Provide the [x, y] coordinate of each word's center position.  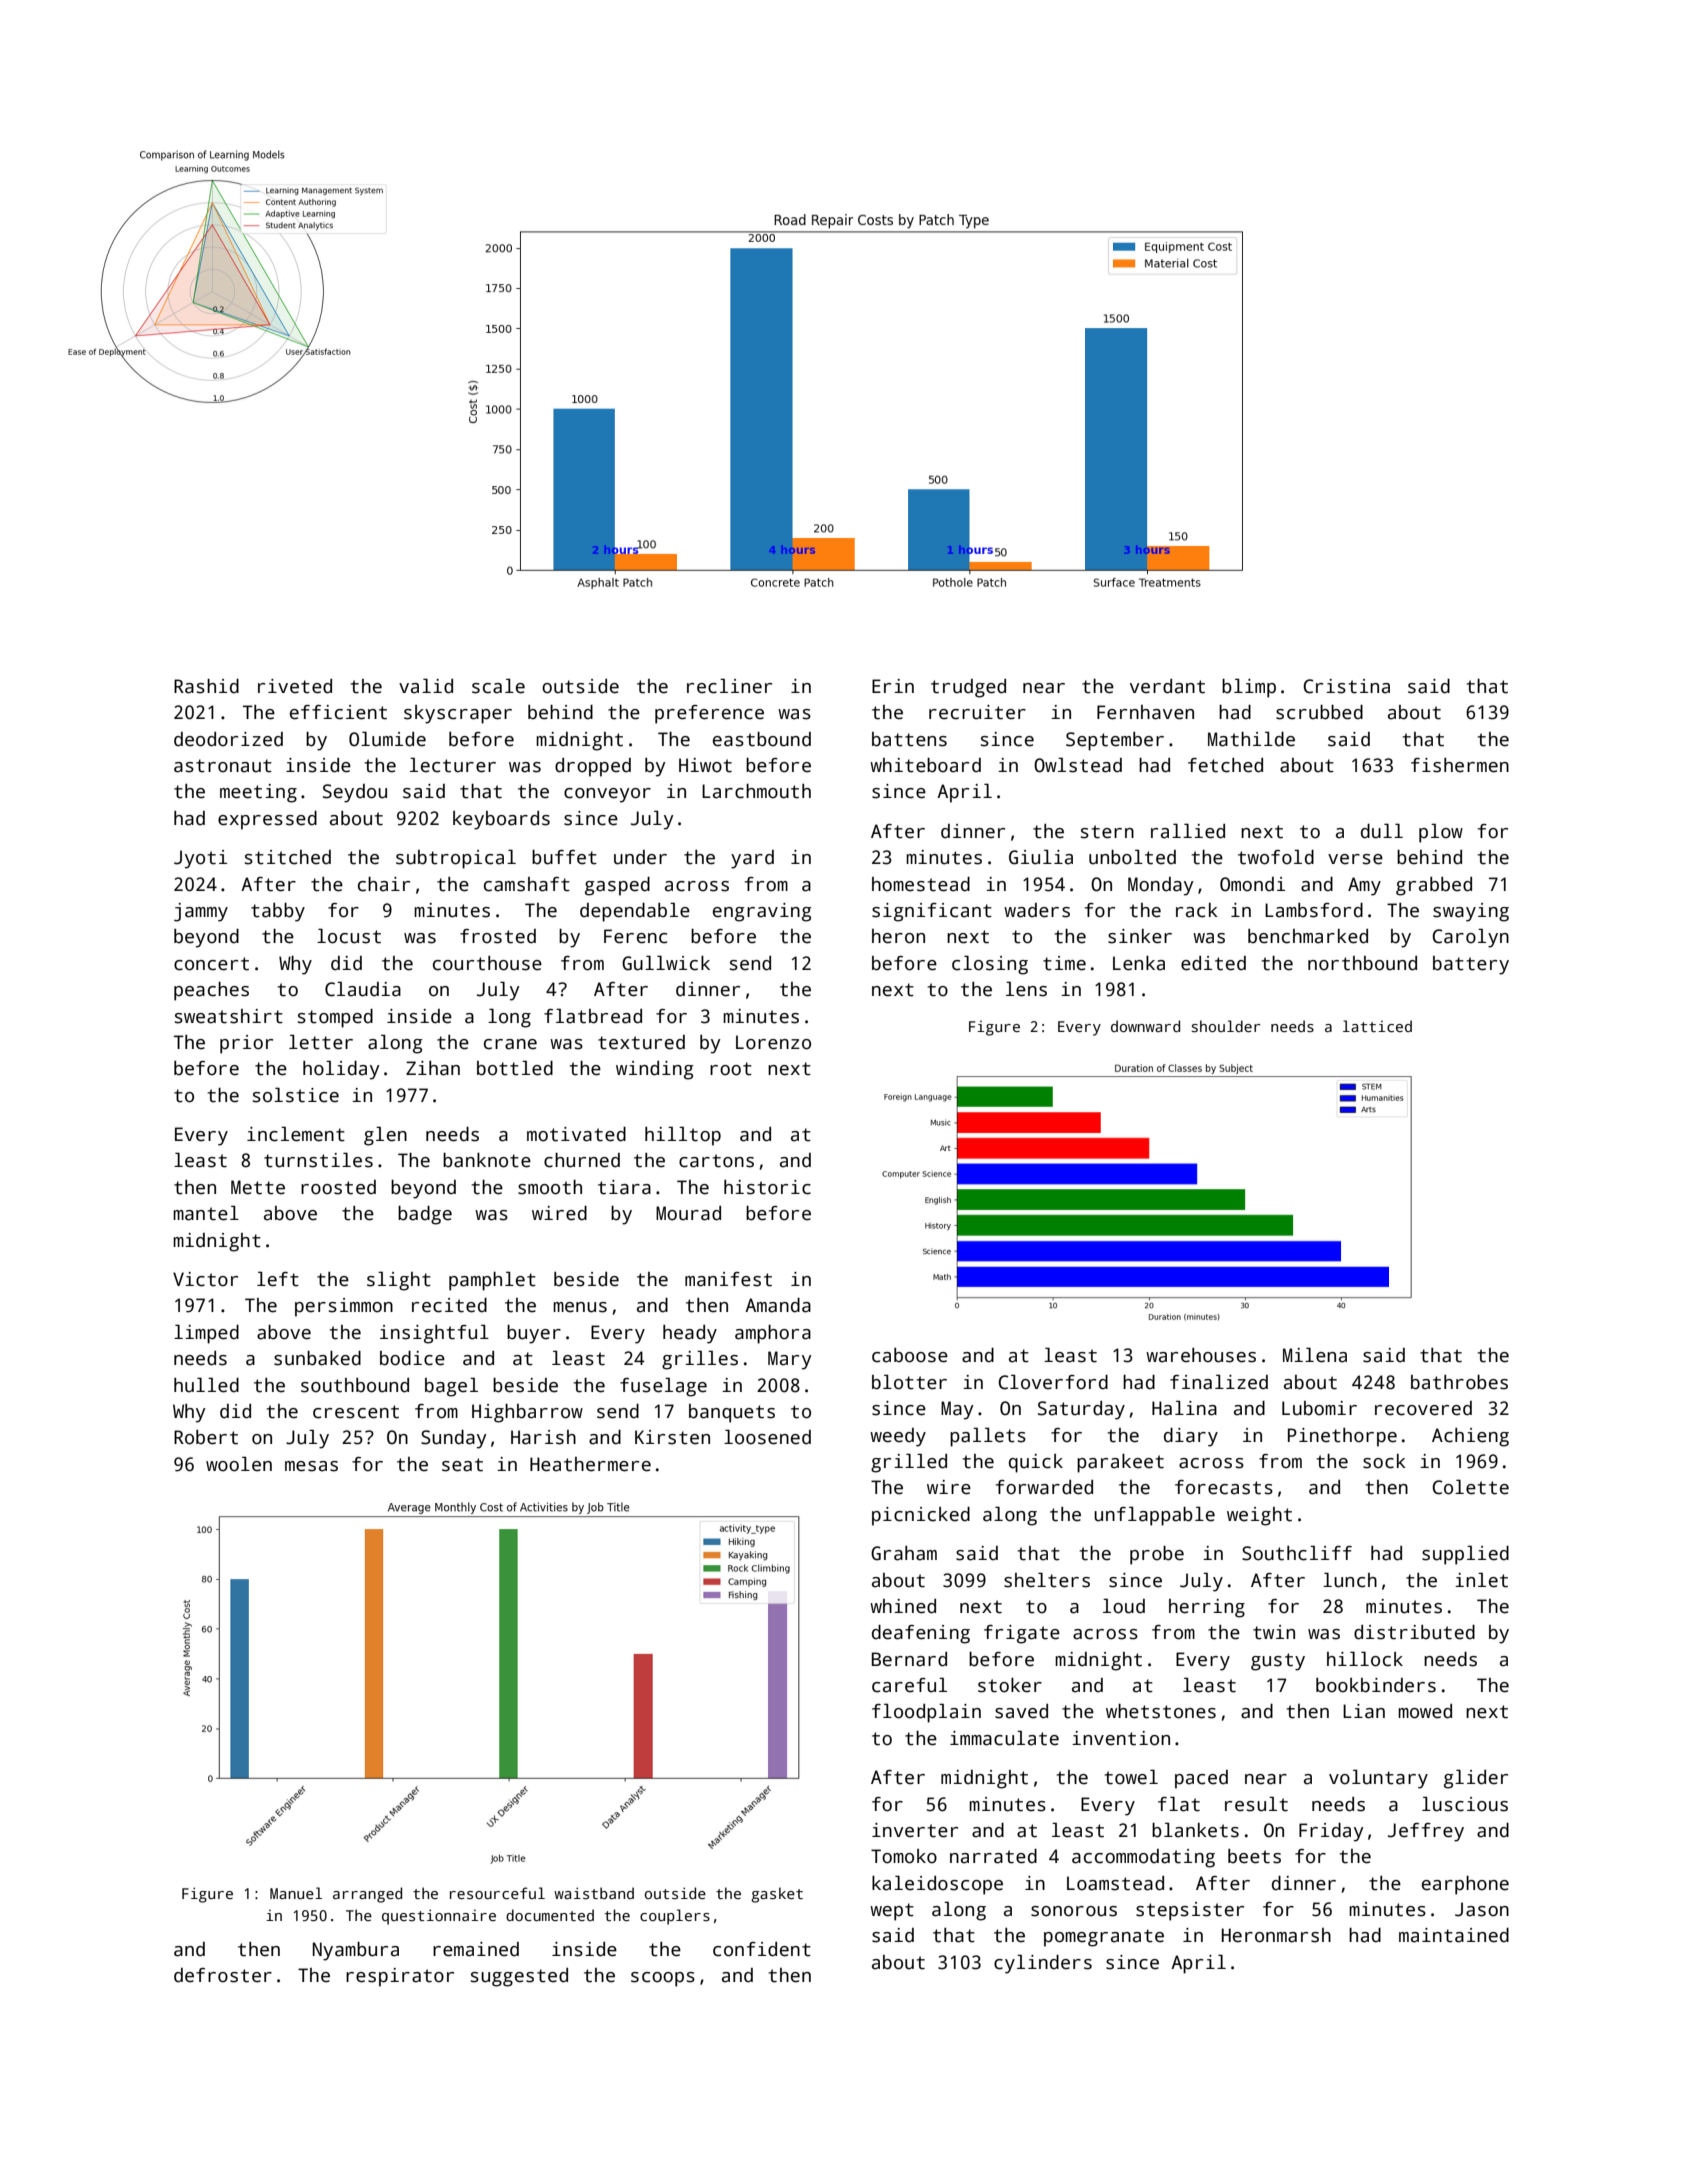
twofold [1276, 857]
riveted [295, 686]
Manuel [296, 1893]
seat [462, 1465]
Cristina [1346, 686]
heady [690, 1334]
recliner [729, 686]
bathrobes [1459, 1382]
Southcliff [1297, 1553]
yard [752, 859]
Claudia [363, 989]
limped [206, 1334]
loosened [767, 1437]
